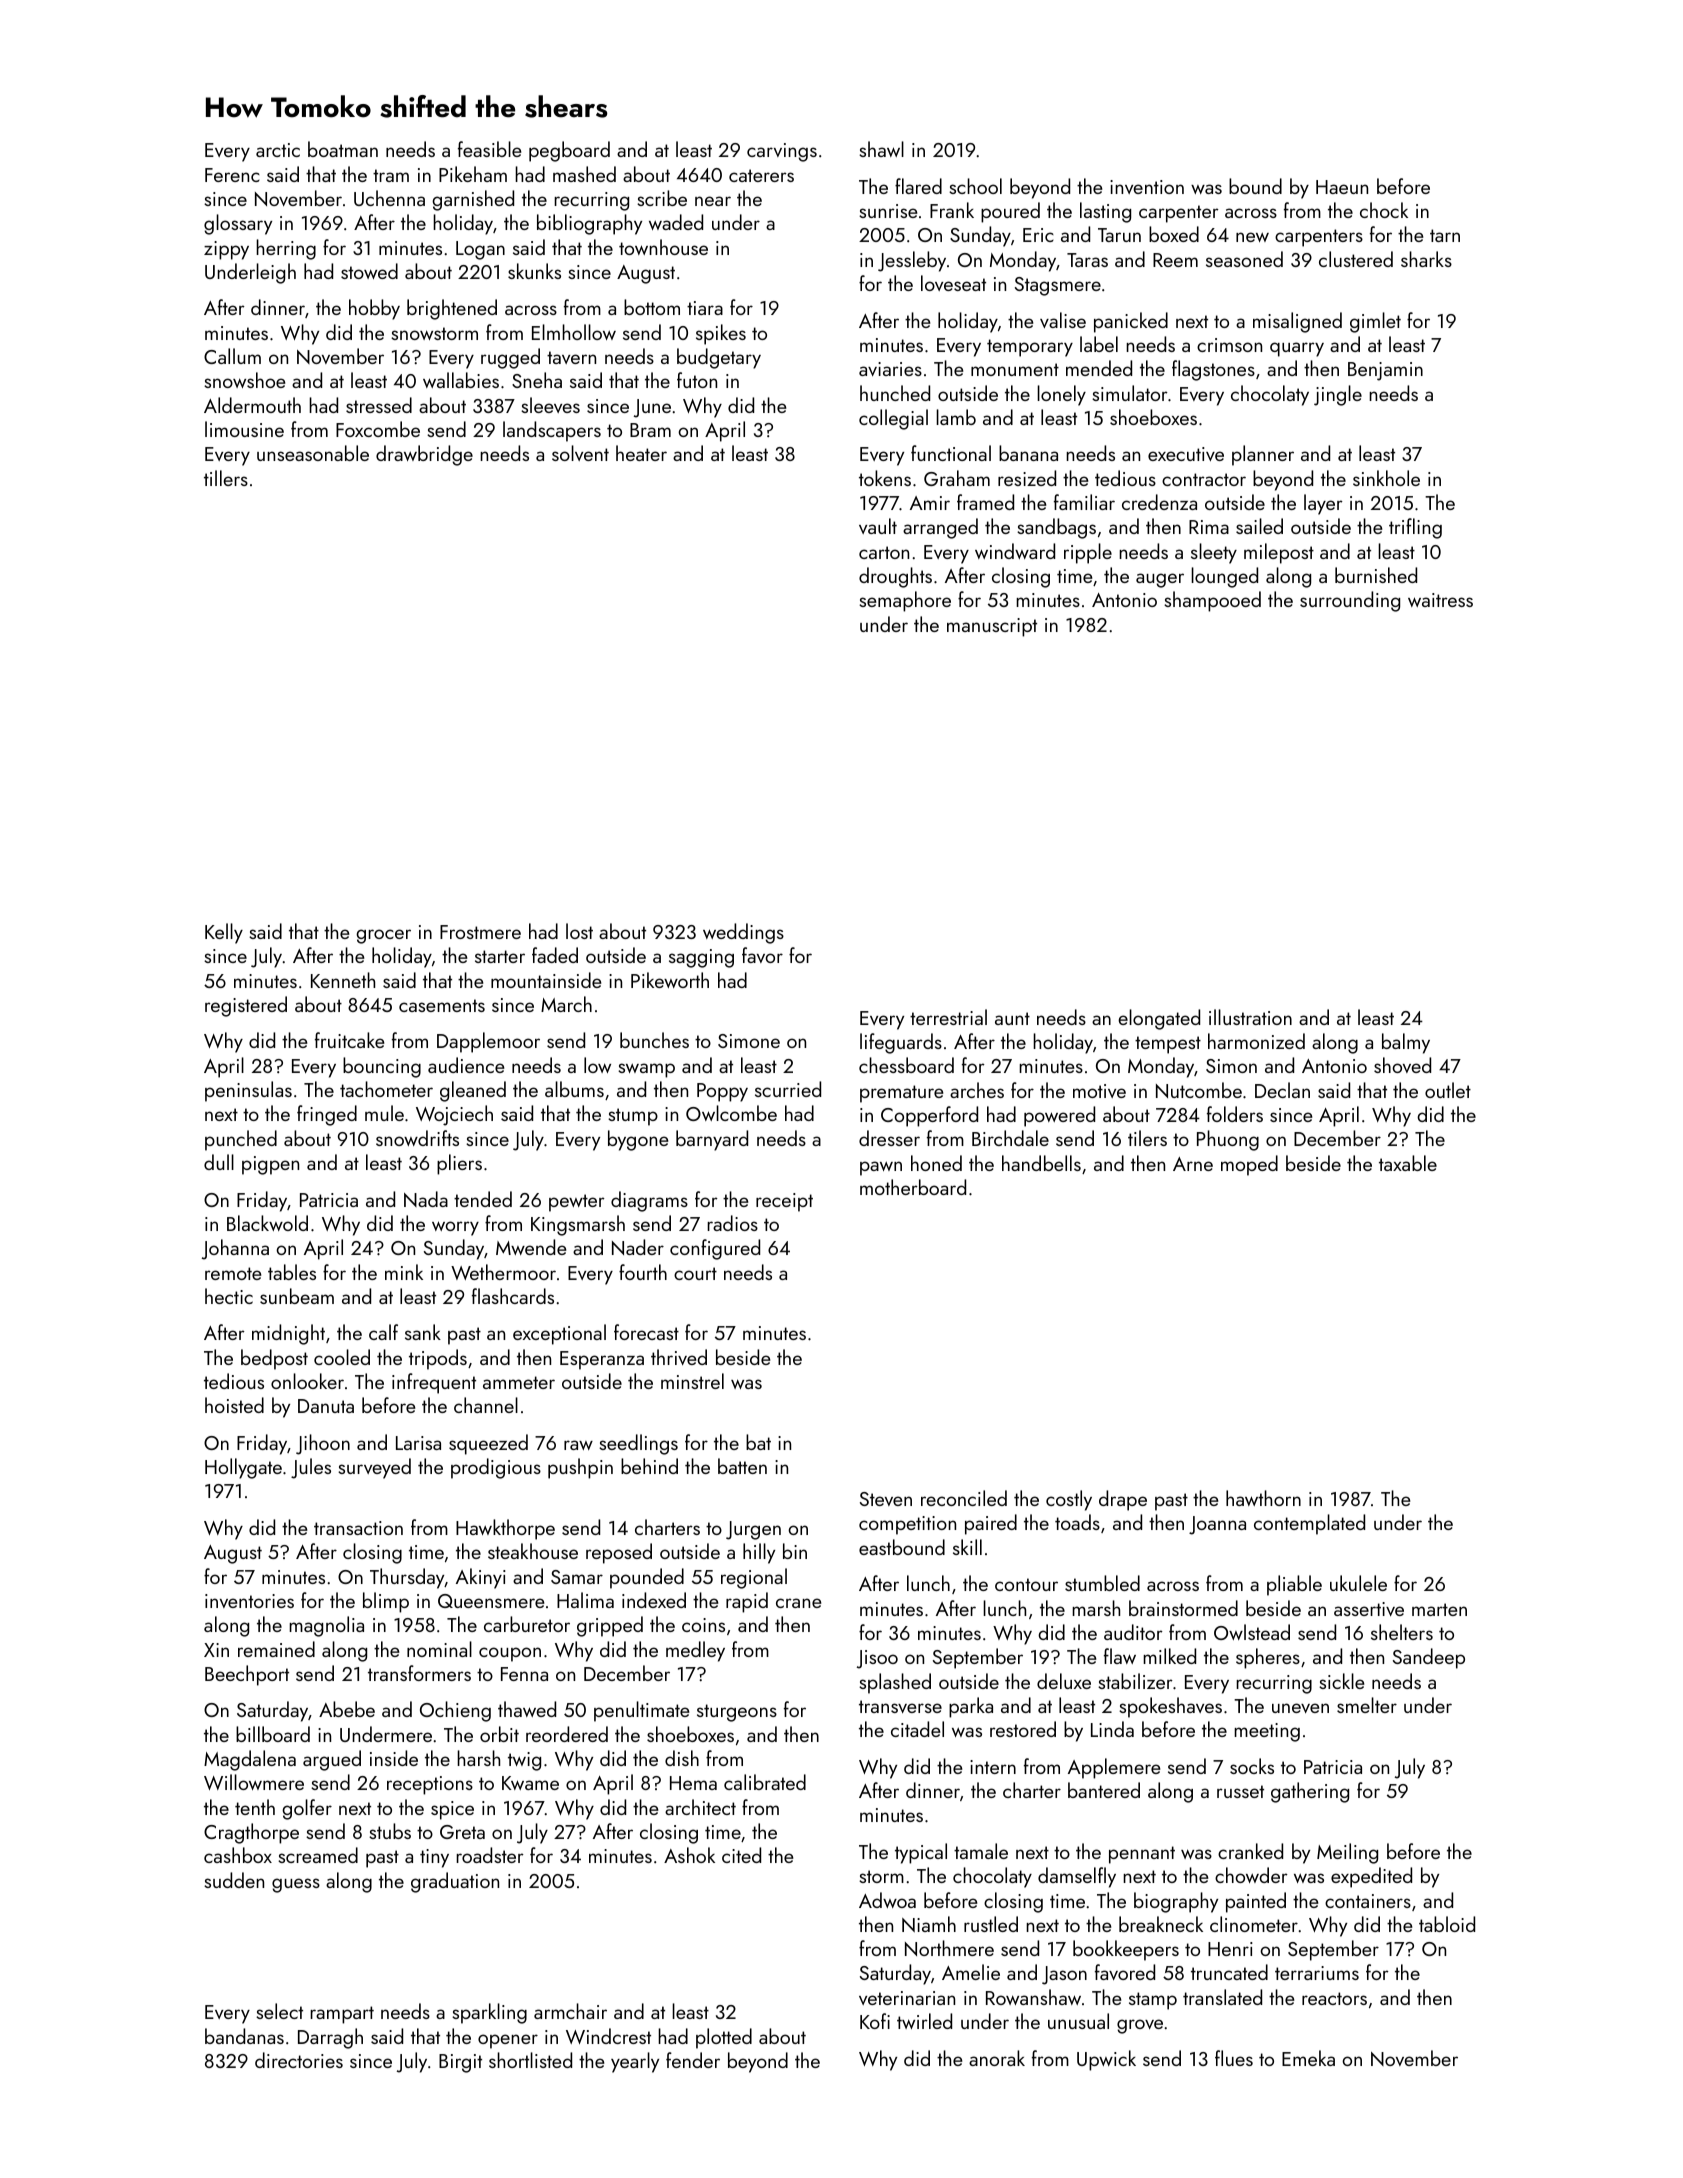  I want to click on scurried, so click(788, 1089).
